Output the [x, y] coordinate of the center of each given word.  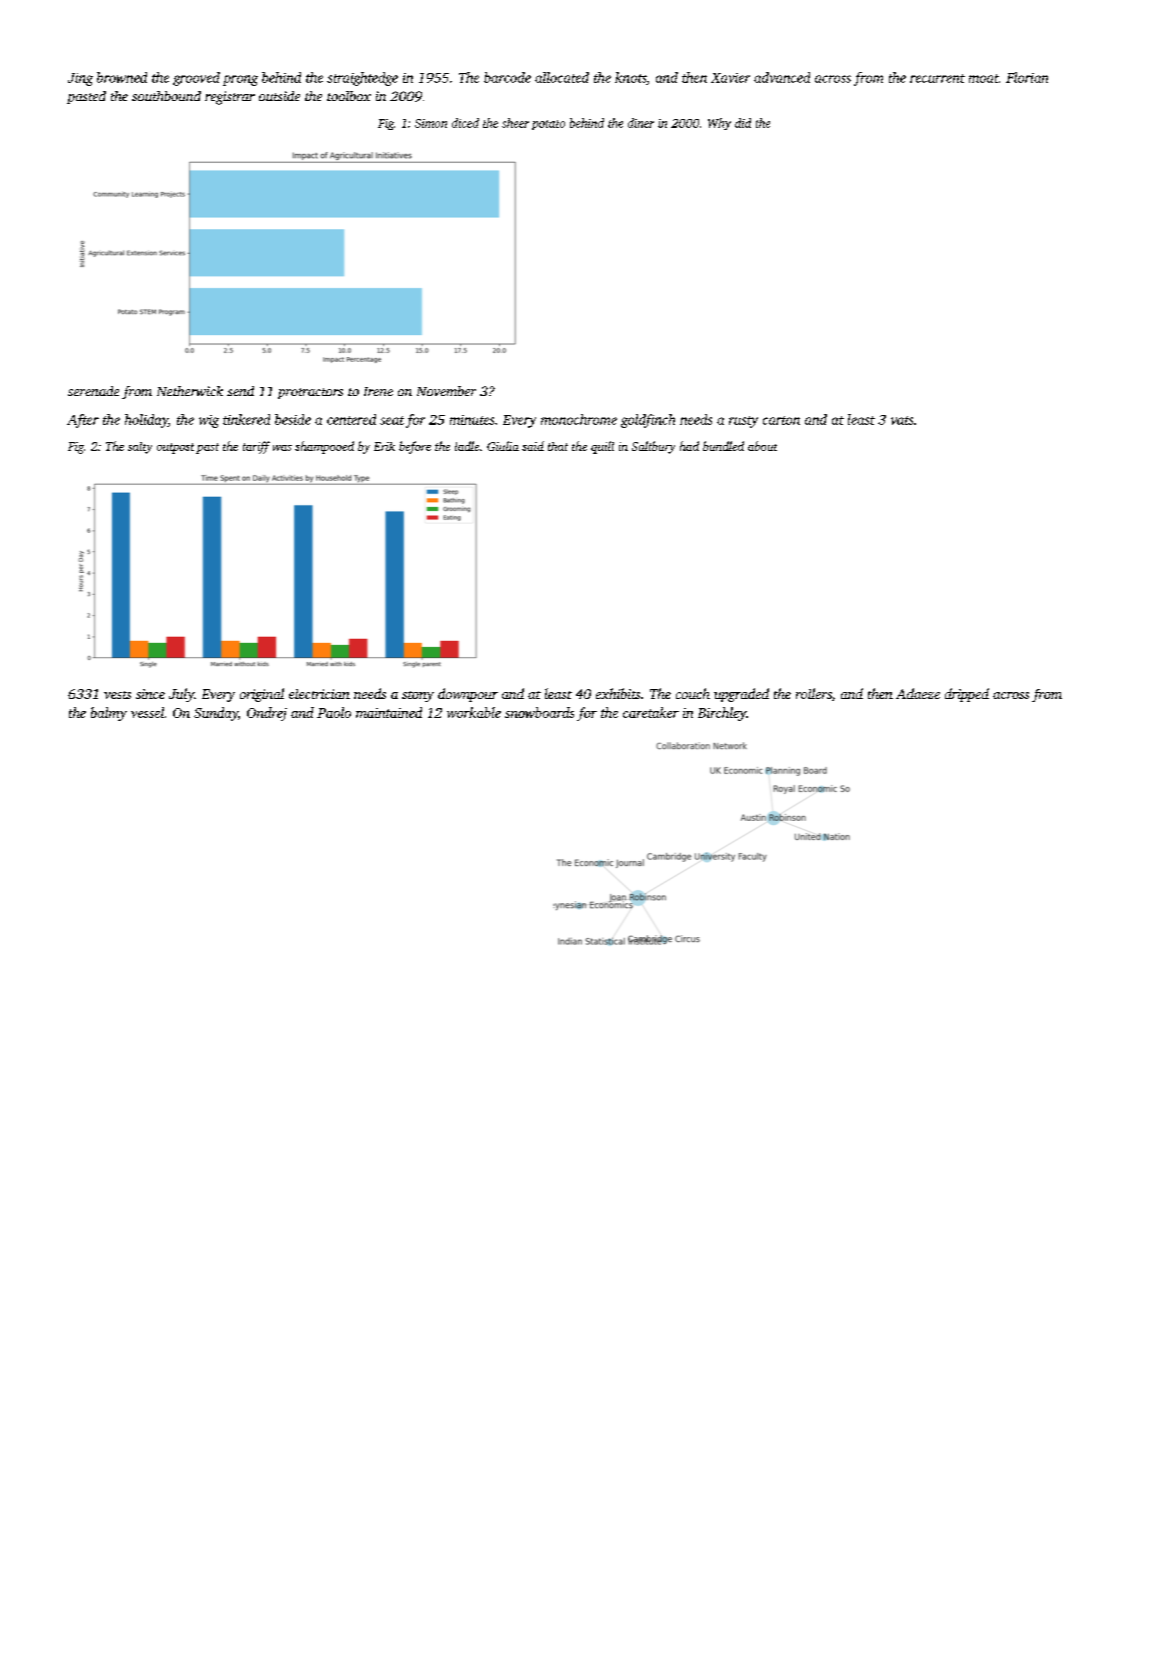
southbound [166, 96]
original [262, 695]
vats [902, 420]
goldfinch [648, 421]
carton [781, 420]
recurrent [937, 78]
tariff [256, 447]
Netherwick [190, 391]
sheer [515, 123]
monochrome [579, 419]
